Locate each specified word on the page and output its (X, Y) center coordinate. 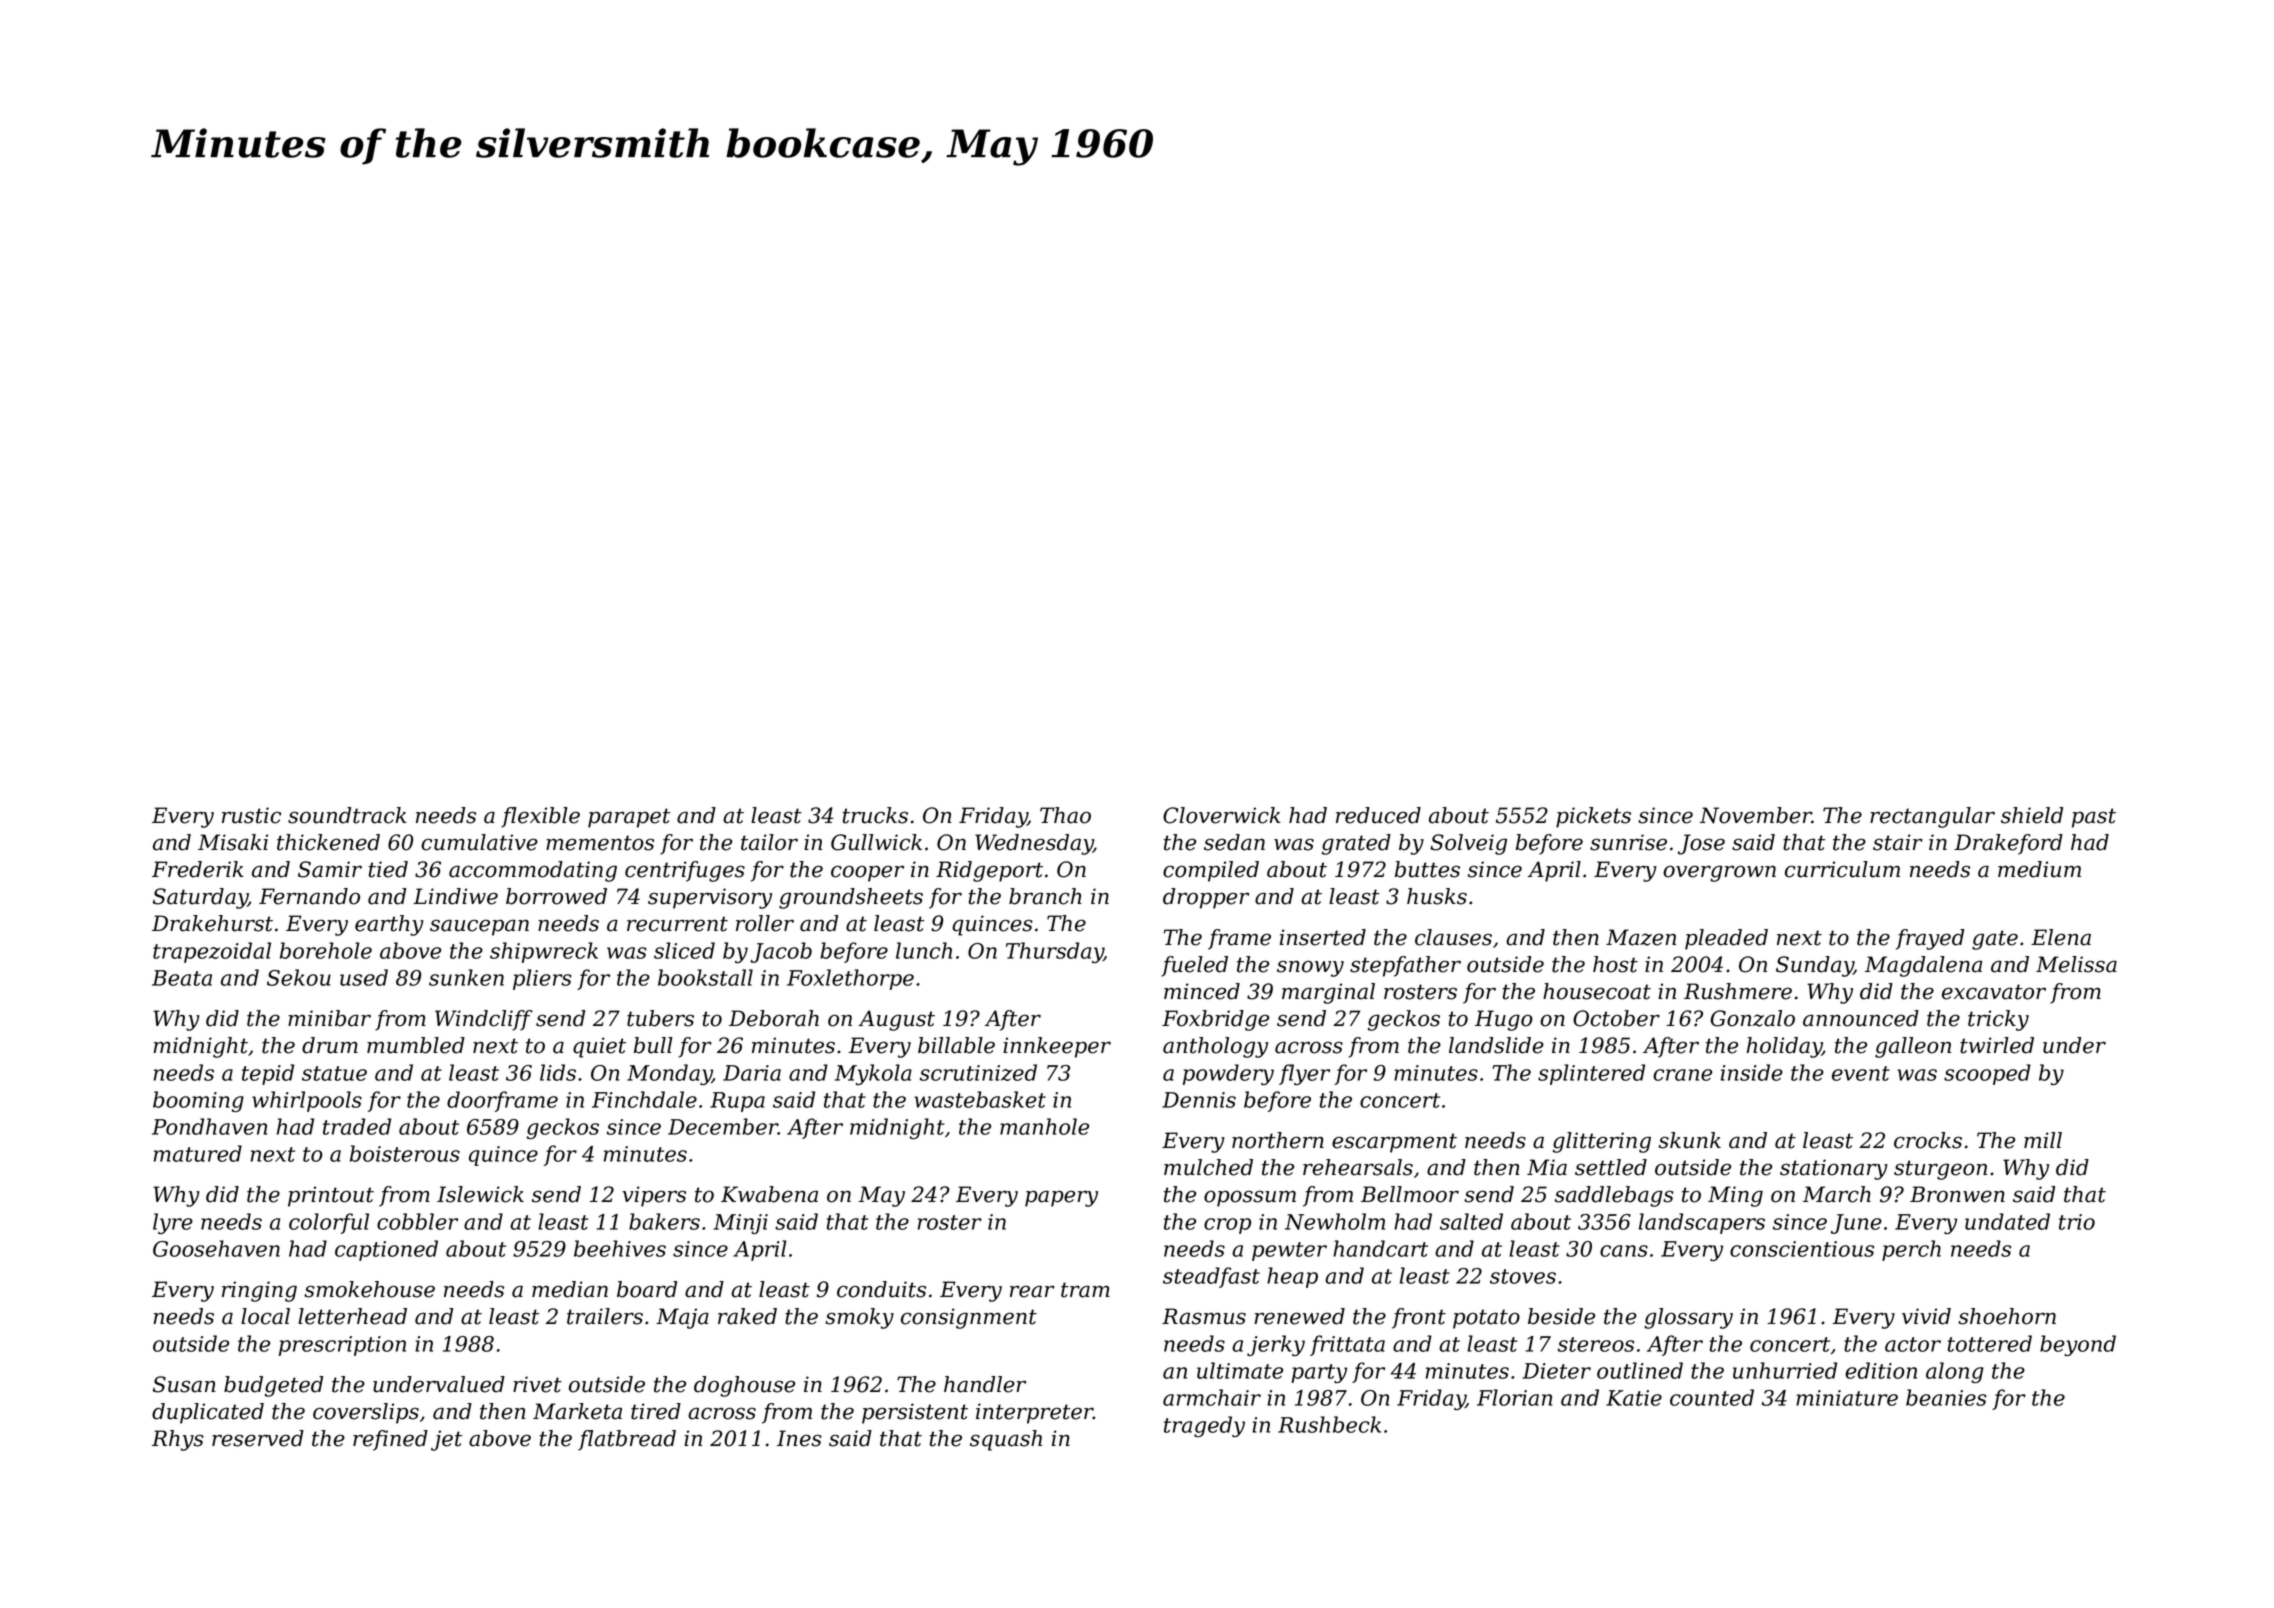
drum (330, 1045)
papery (1061, 1198)
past (2094, 818)
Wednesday (1034, 844)
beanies (1946, 1397)
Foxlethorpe (850, 979)
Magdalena (1923, 966)
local (265, 1316)
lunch (924, 950)
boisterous (405, 1153)
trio (2077, 1222)
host (1615, 964)
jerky (1276, 1345)
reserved (258, 1438)
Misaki (233, 842)
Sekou (299, 977)
